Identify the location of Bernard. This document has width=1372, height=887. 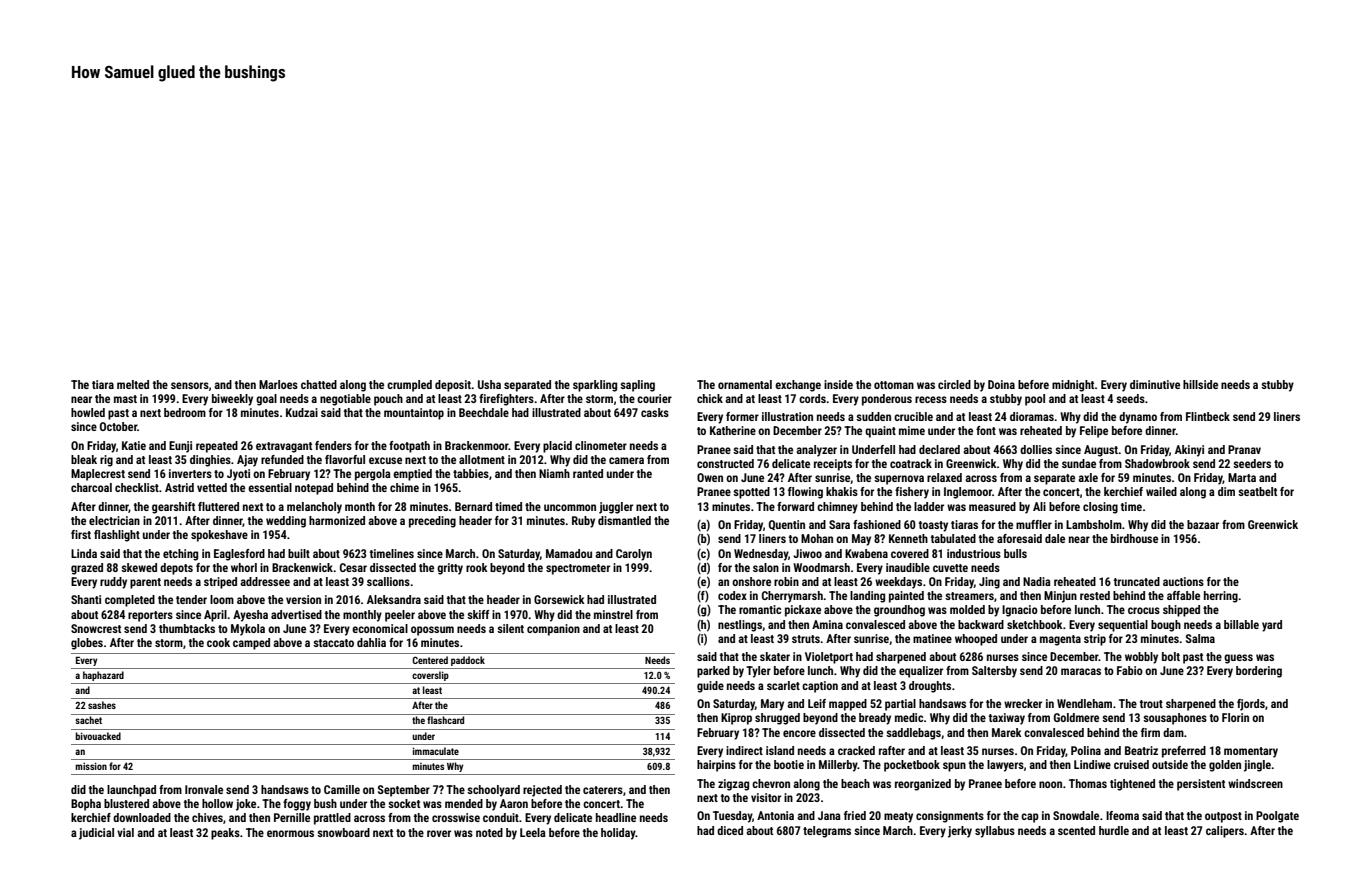
(473, 506).
